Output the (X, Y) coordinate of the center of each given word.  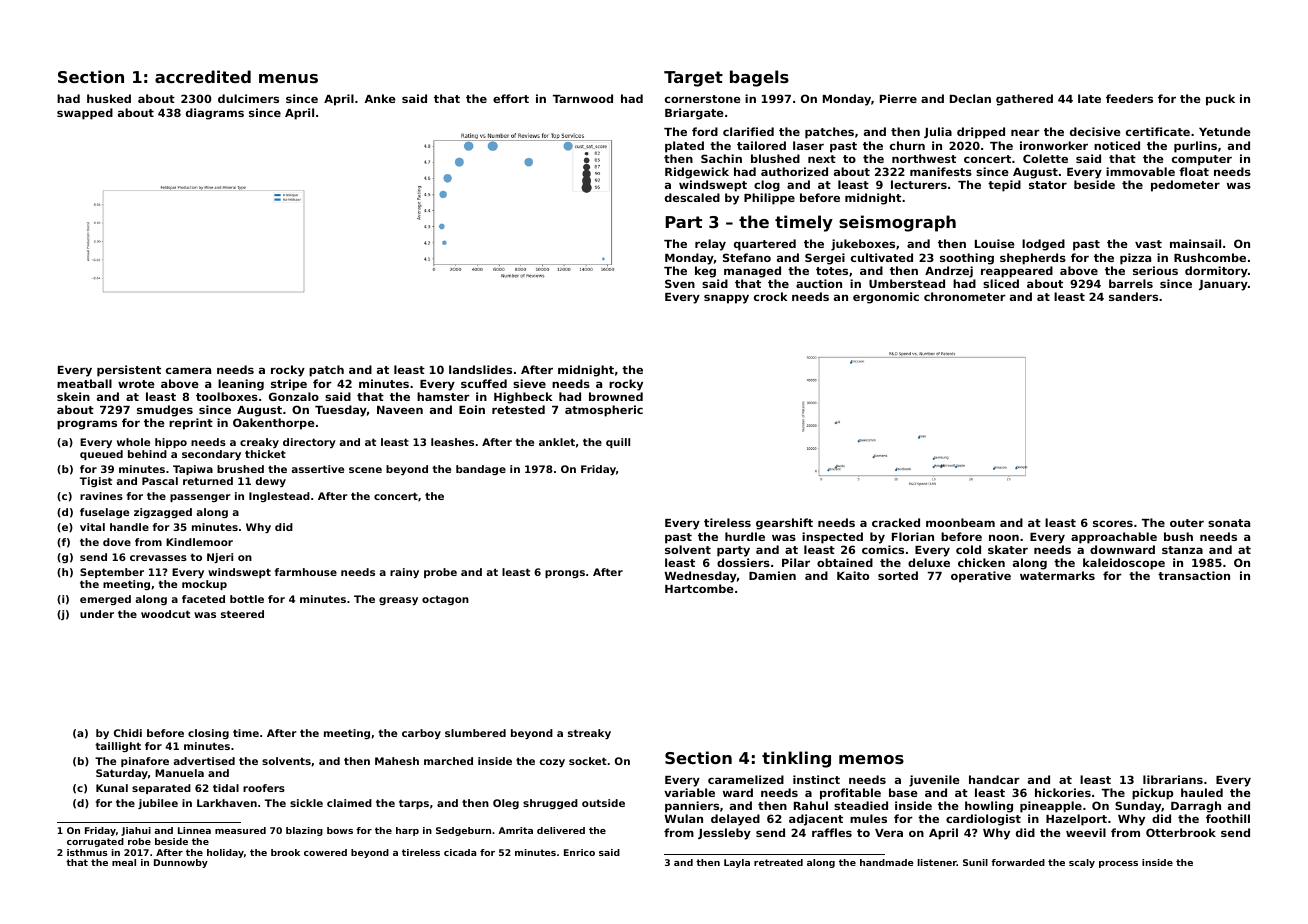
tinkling (796, 759)
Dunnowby (181, 863)
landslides (480, 369)
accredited (203, 76)
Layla (737, 863)
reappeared (1017, 272)
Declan (970, 98)
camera (188, 370)
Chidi (128, 733)
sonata (1229, 523)
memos (871, 759)
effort (511, 98)
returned (208, 481)
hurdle (745, 536)
